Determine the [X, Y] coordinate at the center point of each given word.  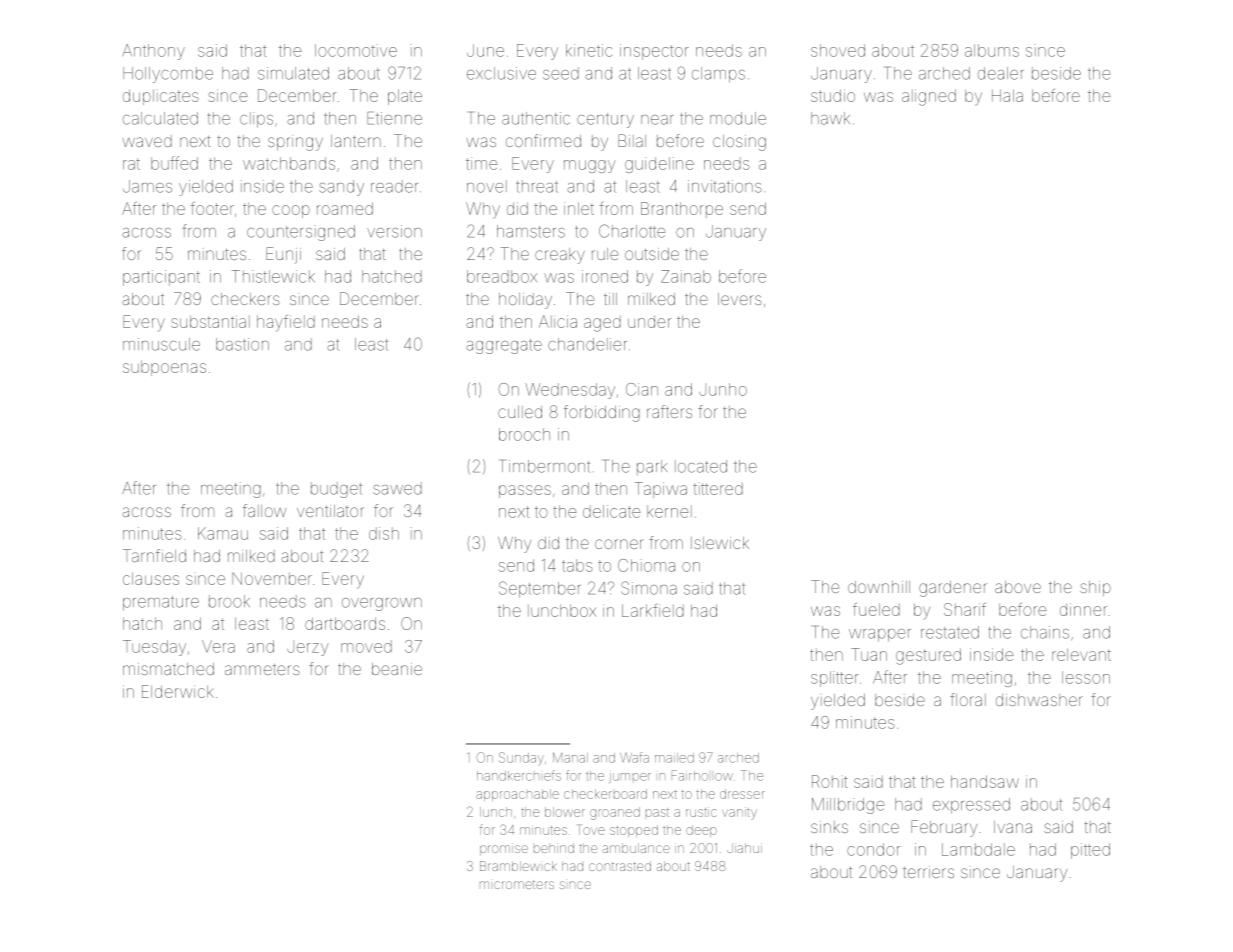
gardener [953, 589]
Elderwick [178, 691]
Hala [1007, 95]
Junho [723, 389]
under [649, 322]
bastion [242, 344]
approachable [517, 795]
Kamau [223, 533]
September [540, 589]
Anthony [153, 52]
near [657, 120]
